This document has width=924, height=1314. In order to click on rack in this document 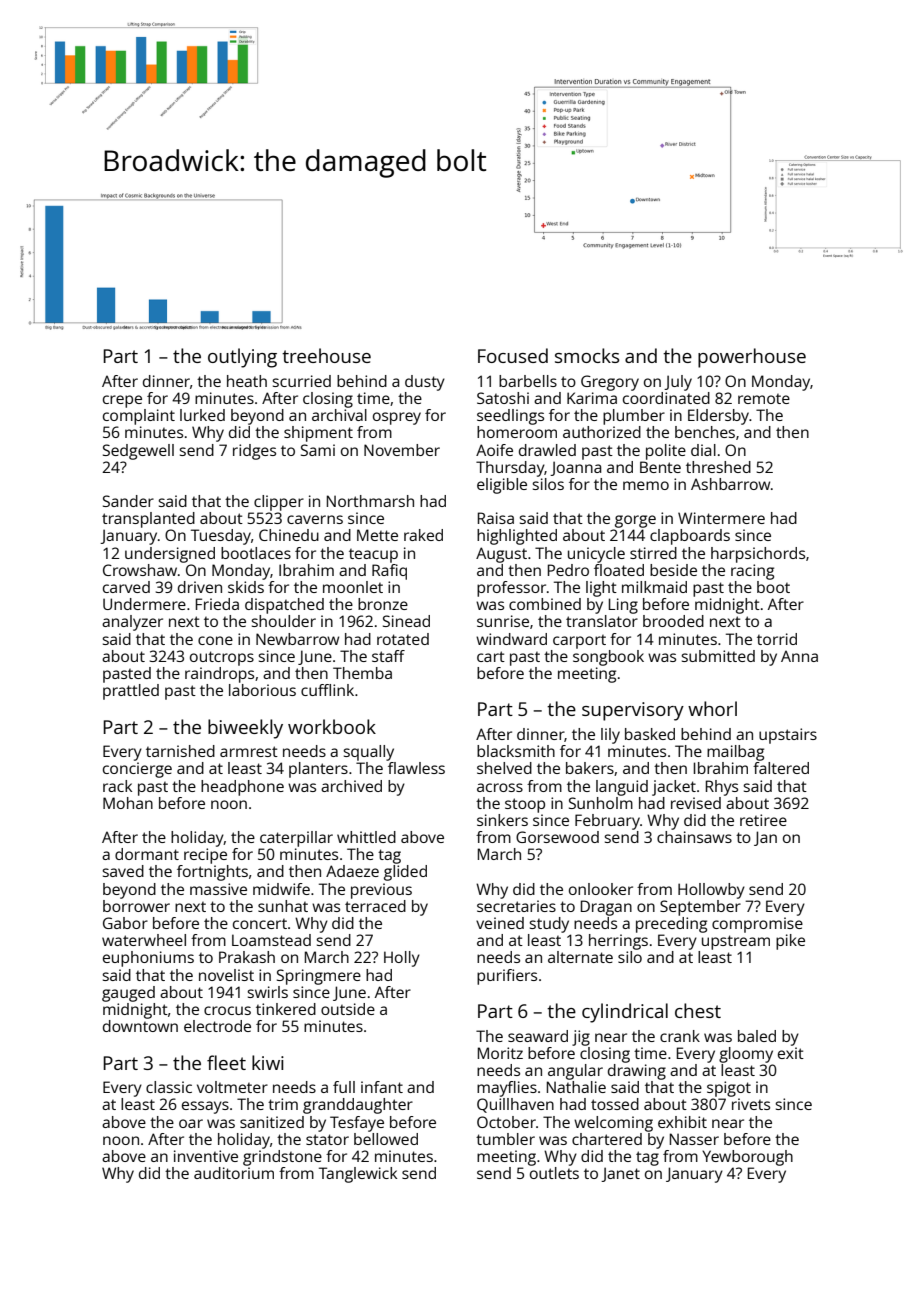, I will do `click(117, 786)`.
